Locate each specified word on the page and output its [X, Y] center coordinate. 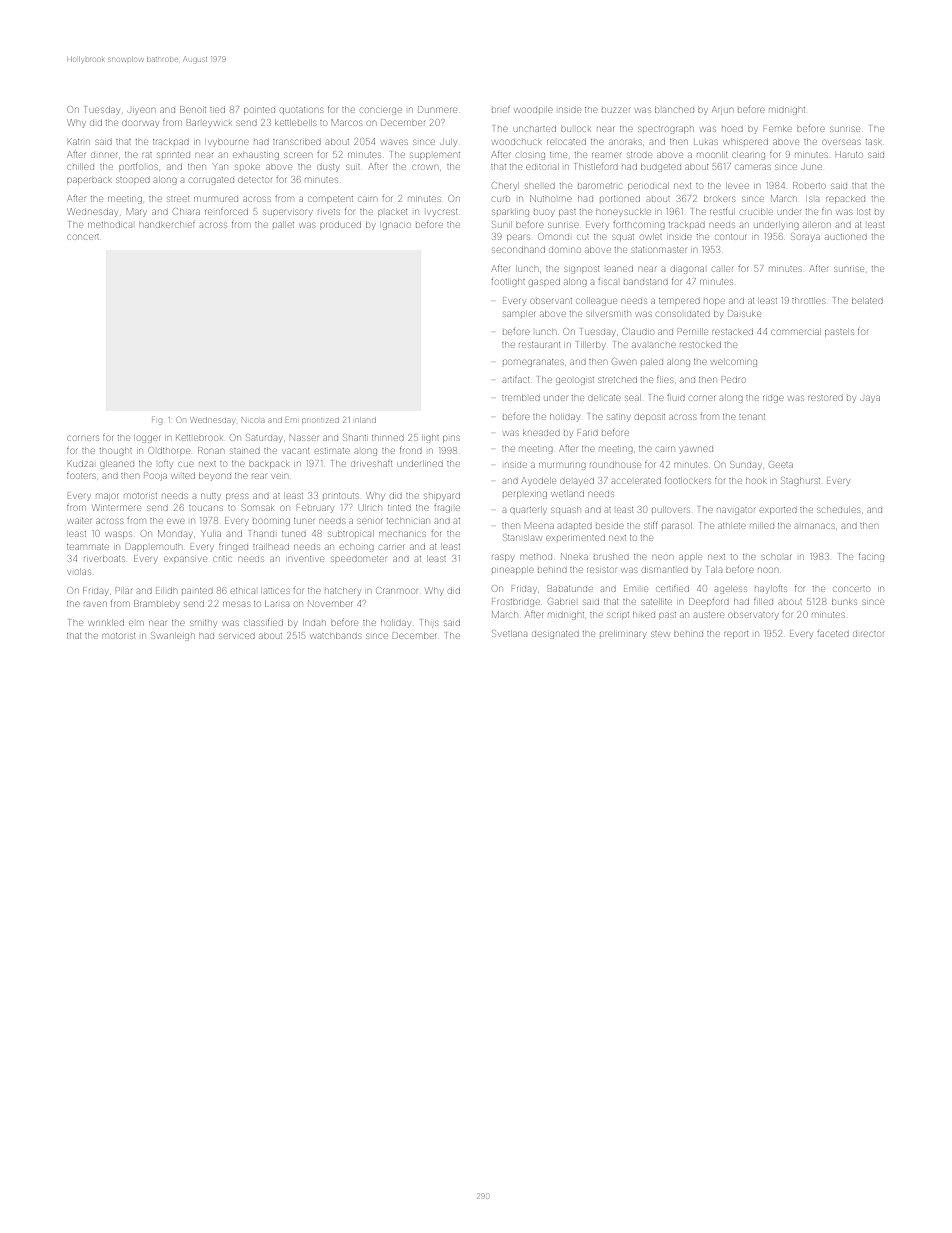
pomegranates [533, 363]
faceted [833, 634]
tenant [752, 417]
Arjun [722, 110]
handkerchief [167, 225]
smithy [203, 624]
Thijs [429, 623]
